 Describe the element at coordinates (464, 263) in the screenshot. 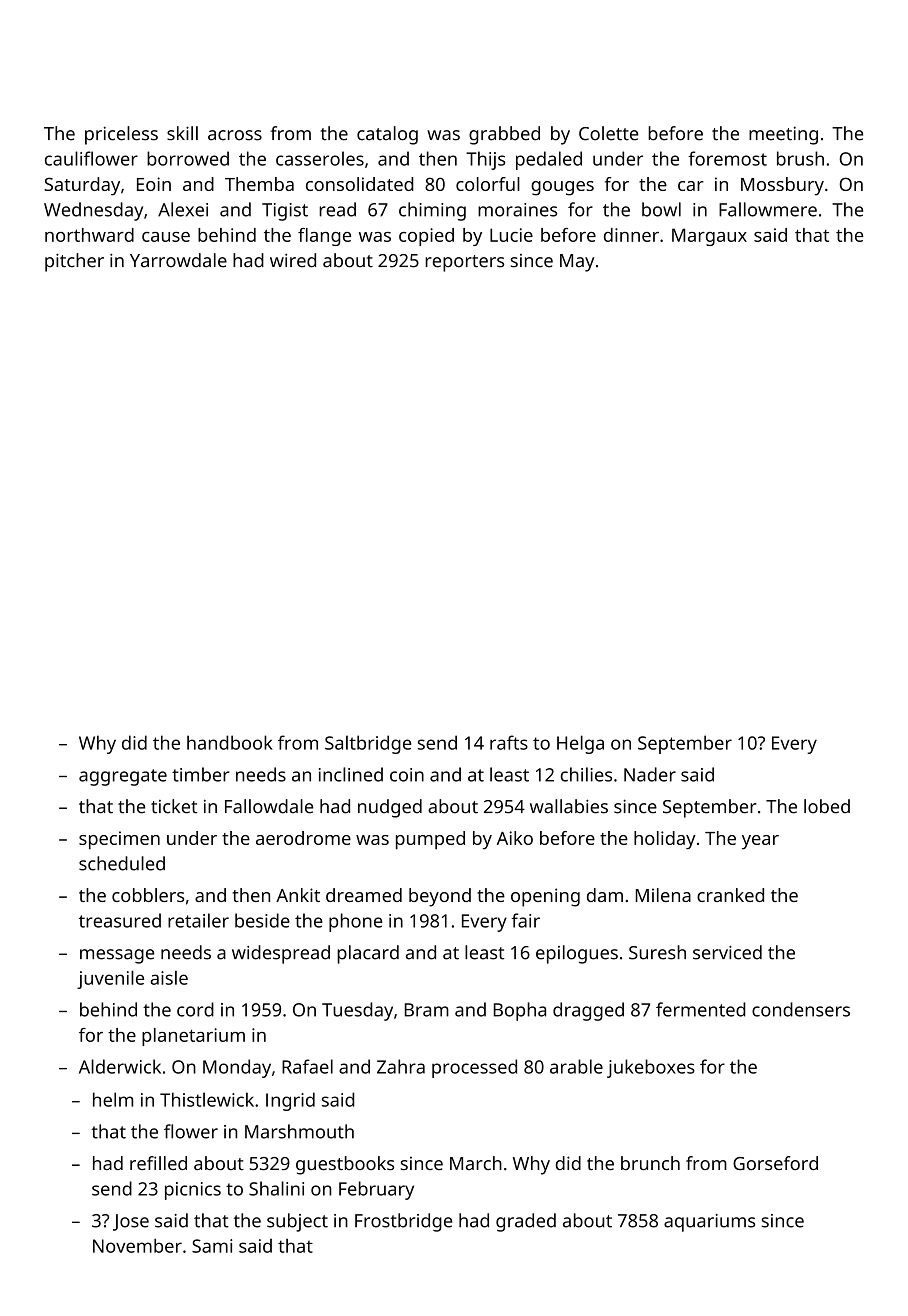

I see `reporters` at that location.
